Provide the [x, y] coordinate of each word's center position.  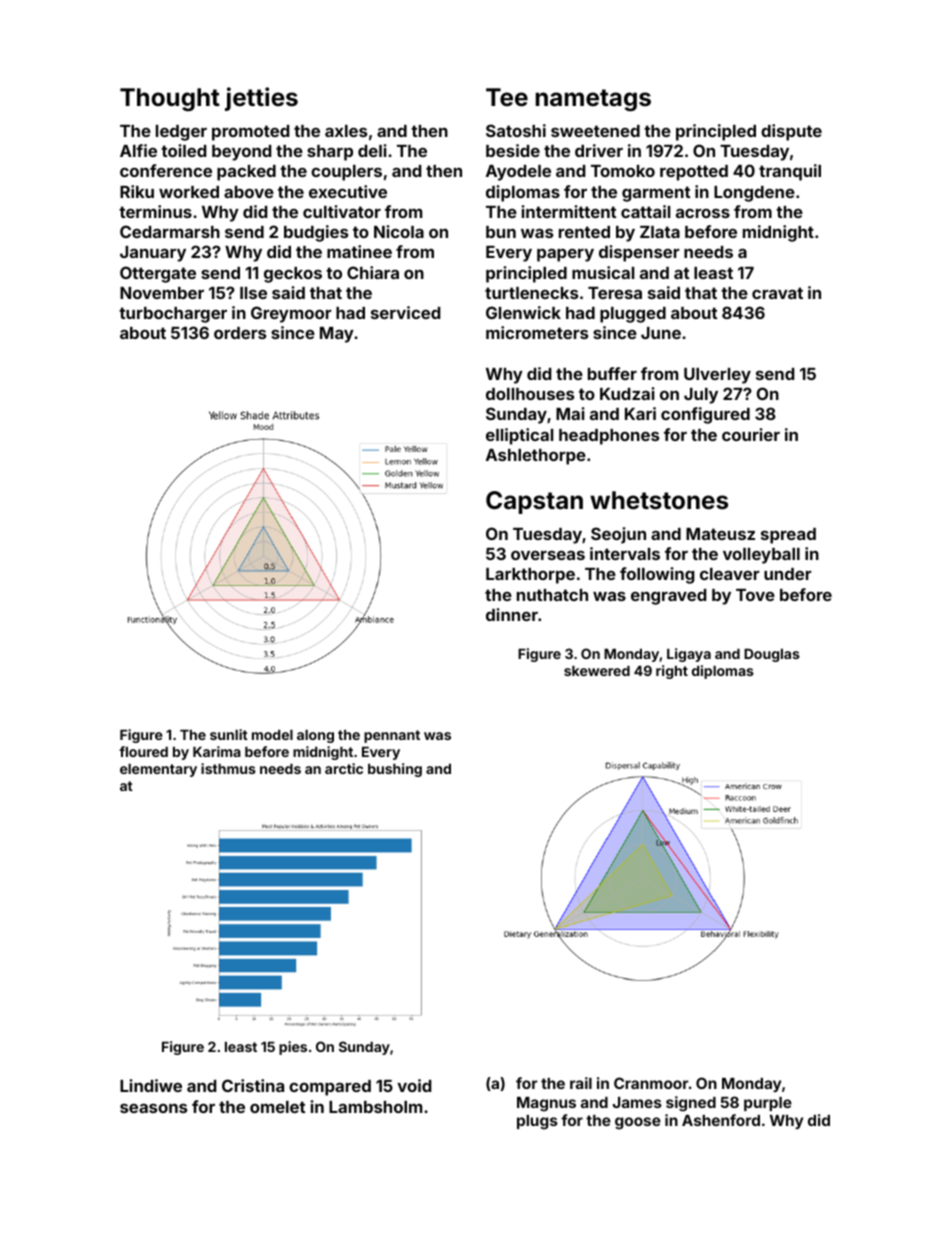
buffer [612, 373]
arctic [344, 768]
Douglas [772, 655]
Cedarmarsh [170, 231]
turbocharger [173, 315]
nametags [593, 100]
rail [581, 1083]
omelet [277, 1107]
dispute [791, 132]
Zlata [660, 232]
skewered [597, 671]
